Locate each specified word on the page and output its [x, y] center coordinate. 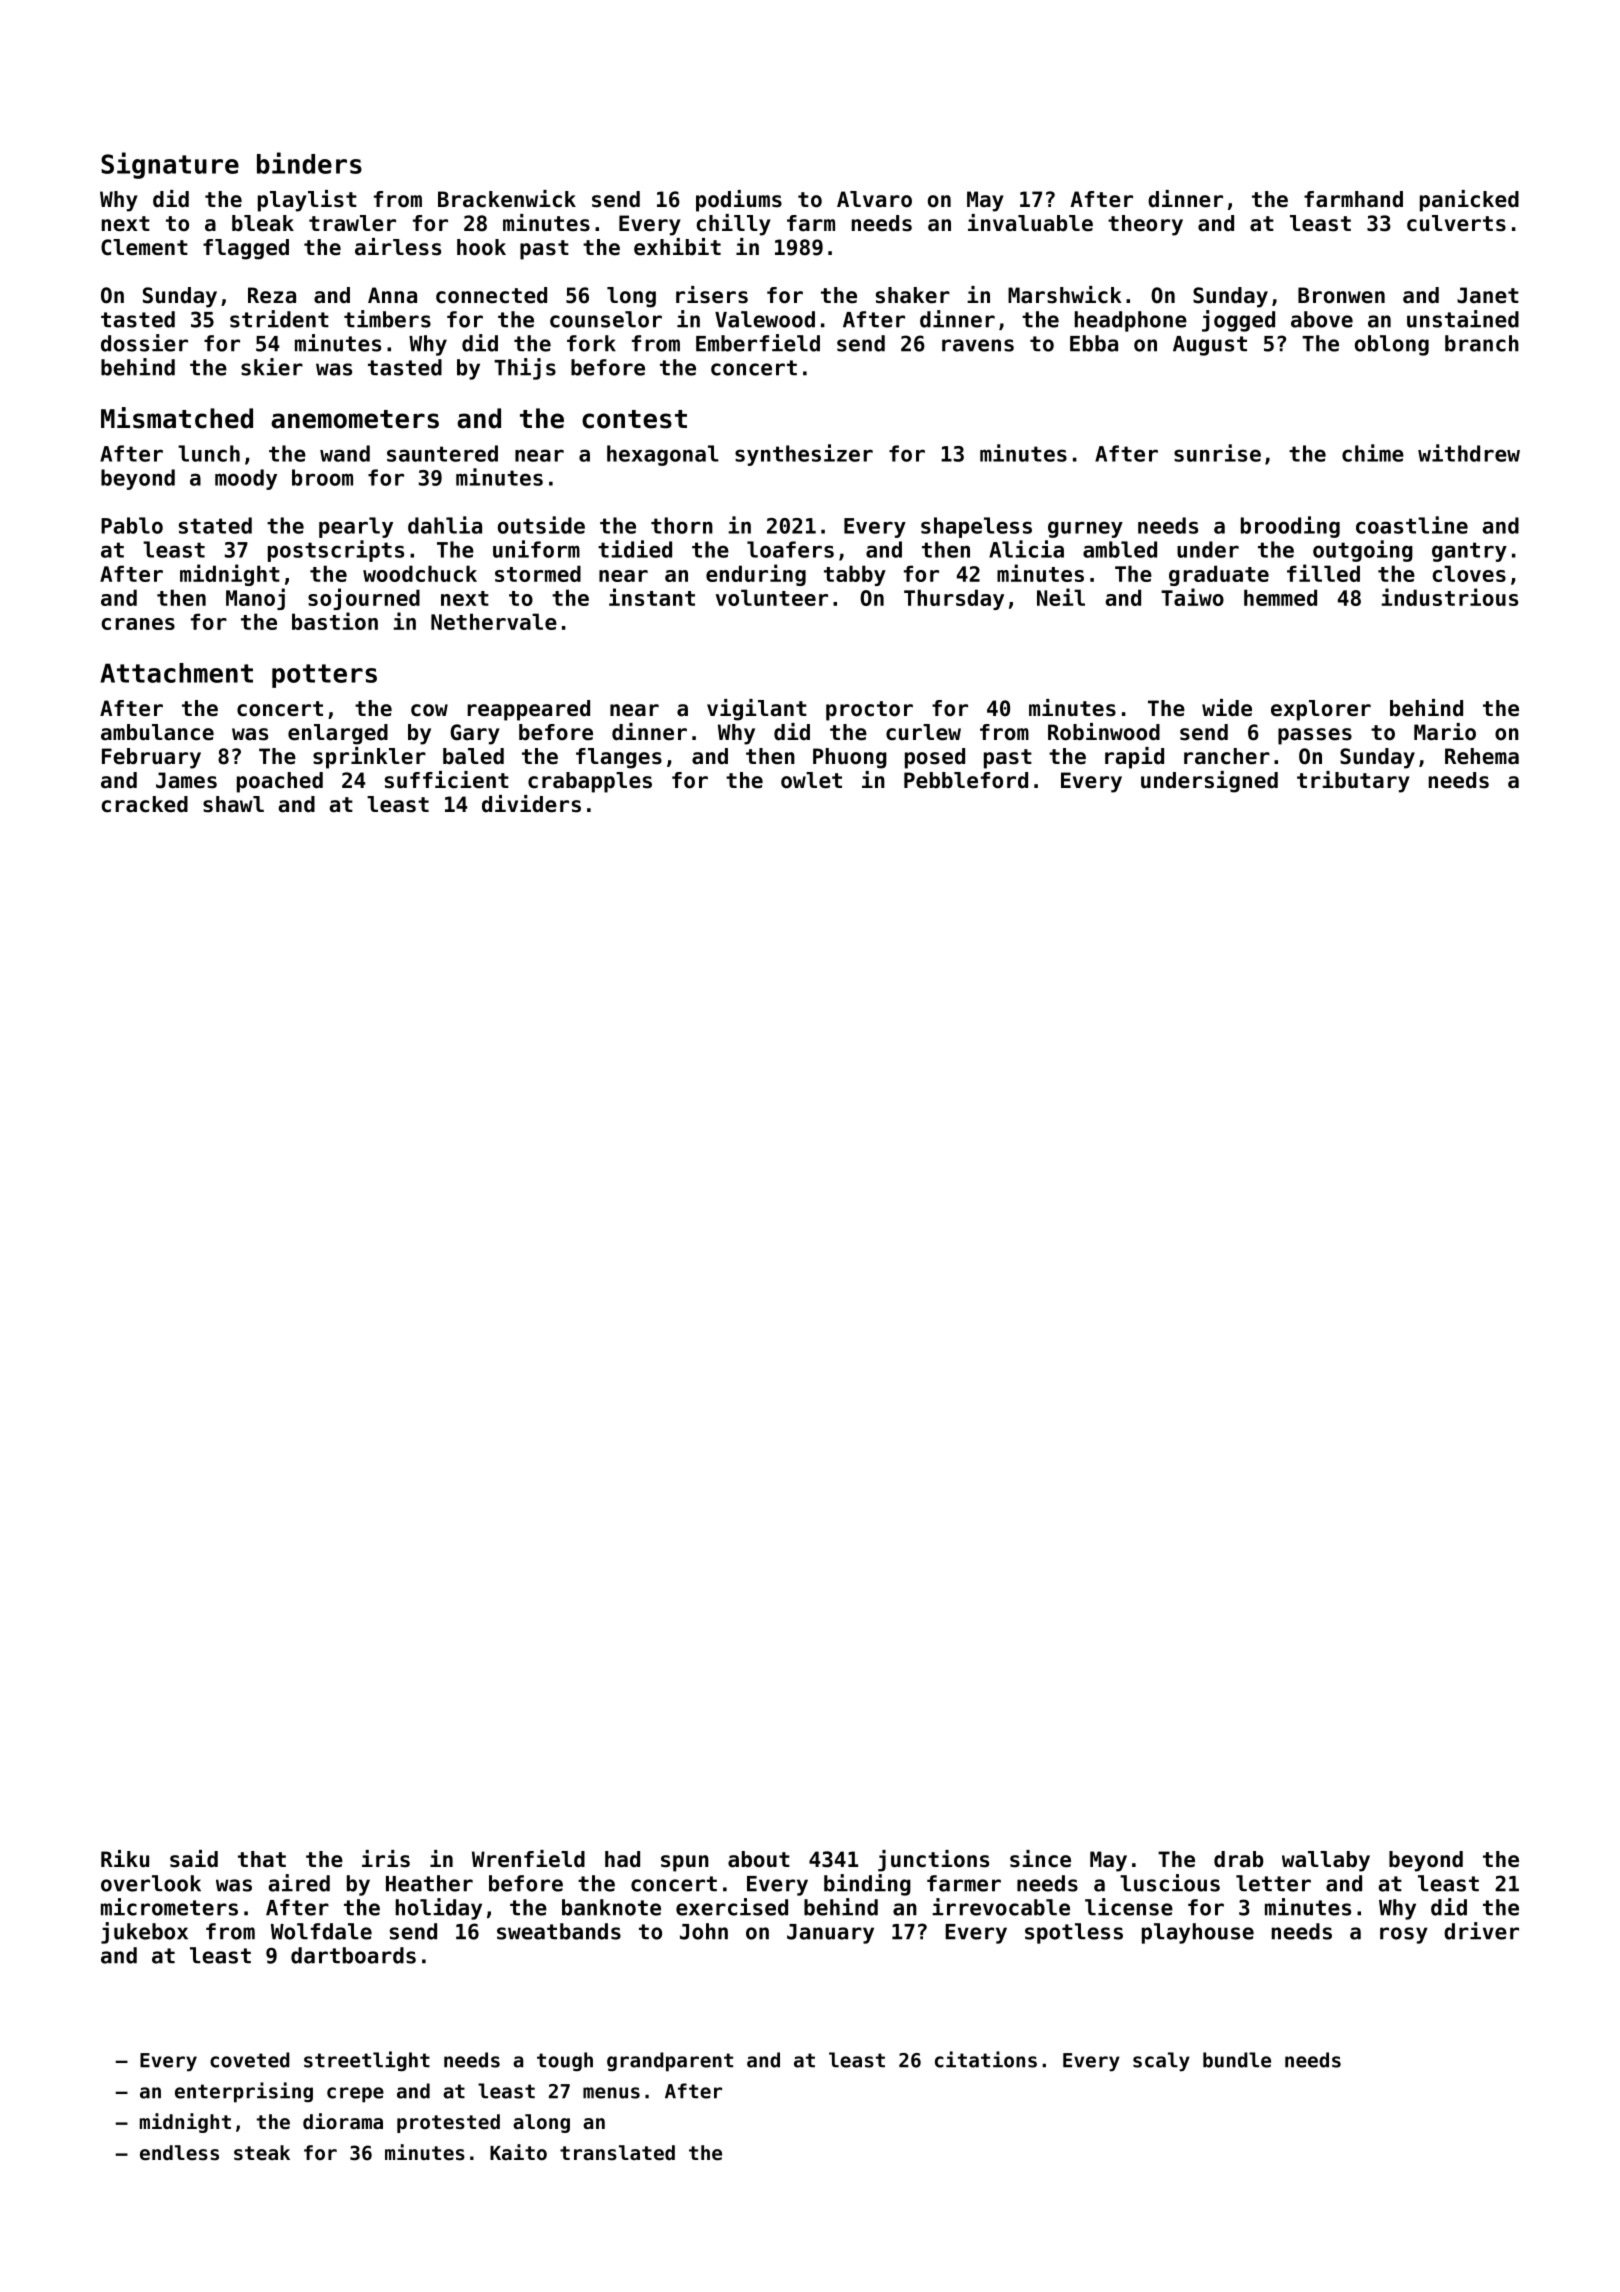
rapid [1134, 758]
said [194, 1859]
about [759, 1859]
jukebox [144, 1933]
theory [1145, 225]
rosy [1404, 1935]
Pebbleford [966, 780]
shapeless [976, 527]
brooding [1290, 527]
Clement [144, 247]
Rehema [1482, 756]
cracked [145, 804]
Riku [125, 1859]
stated [215, 525]
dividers [531, 804]
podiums [739, 201]
